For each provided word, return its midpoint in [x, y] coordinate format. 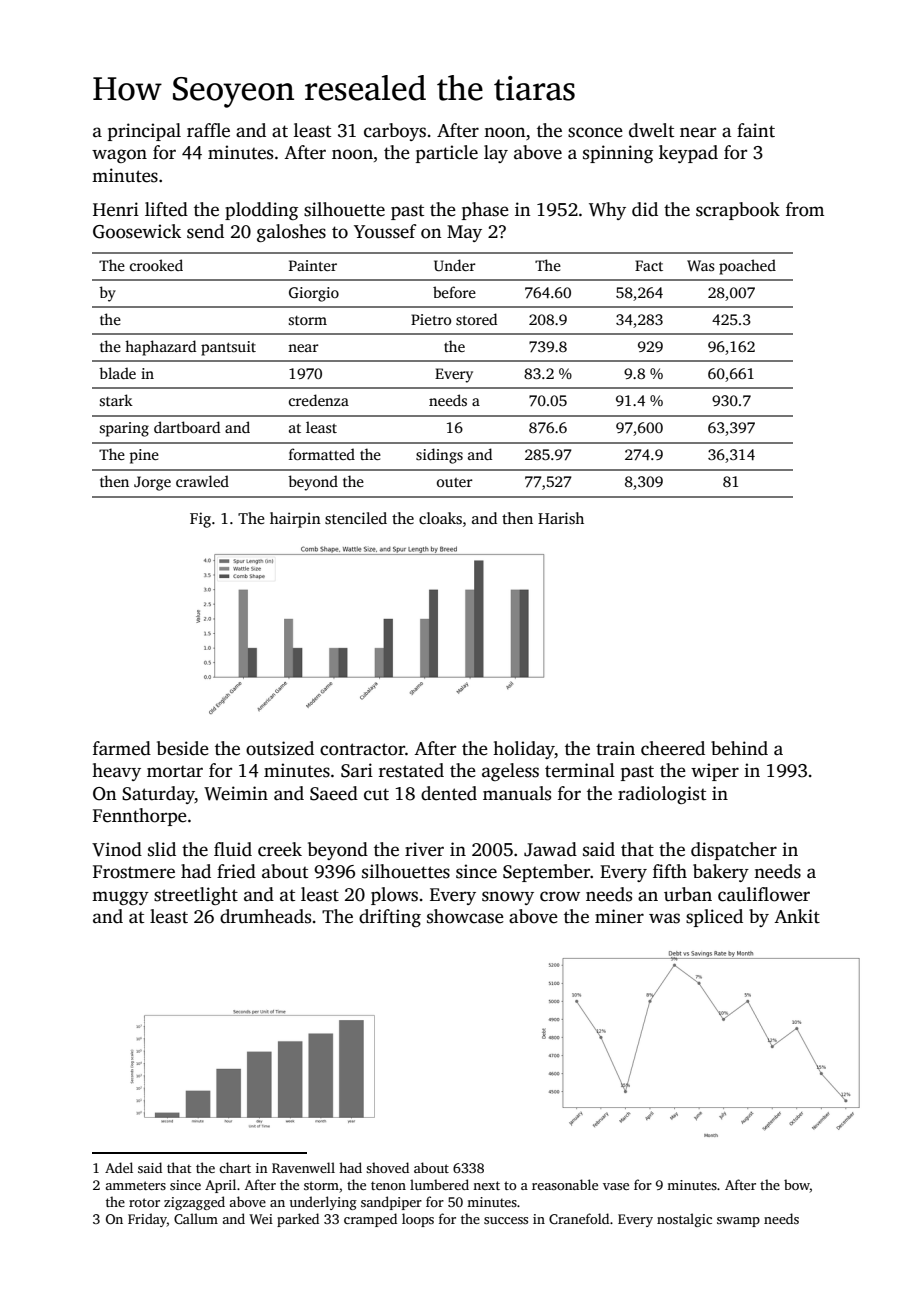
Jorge [152, 483]
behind [739, 748]
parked [298, 1220]
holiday [524, 750]
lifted [166, 209]
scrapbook [738, 211]
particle [447, 154]
